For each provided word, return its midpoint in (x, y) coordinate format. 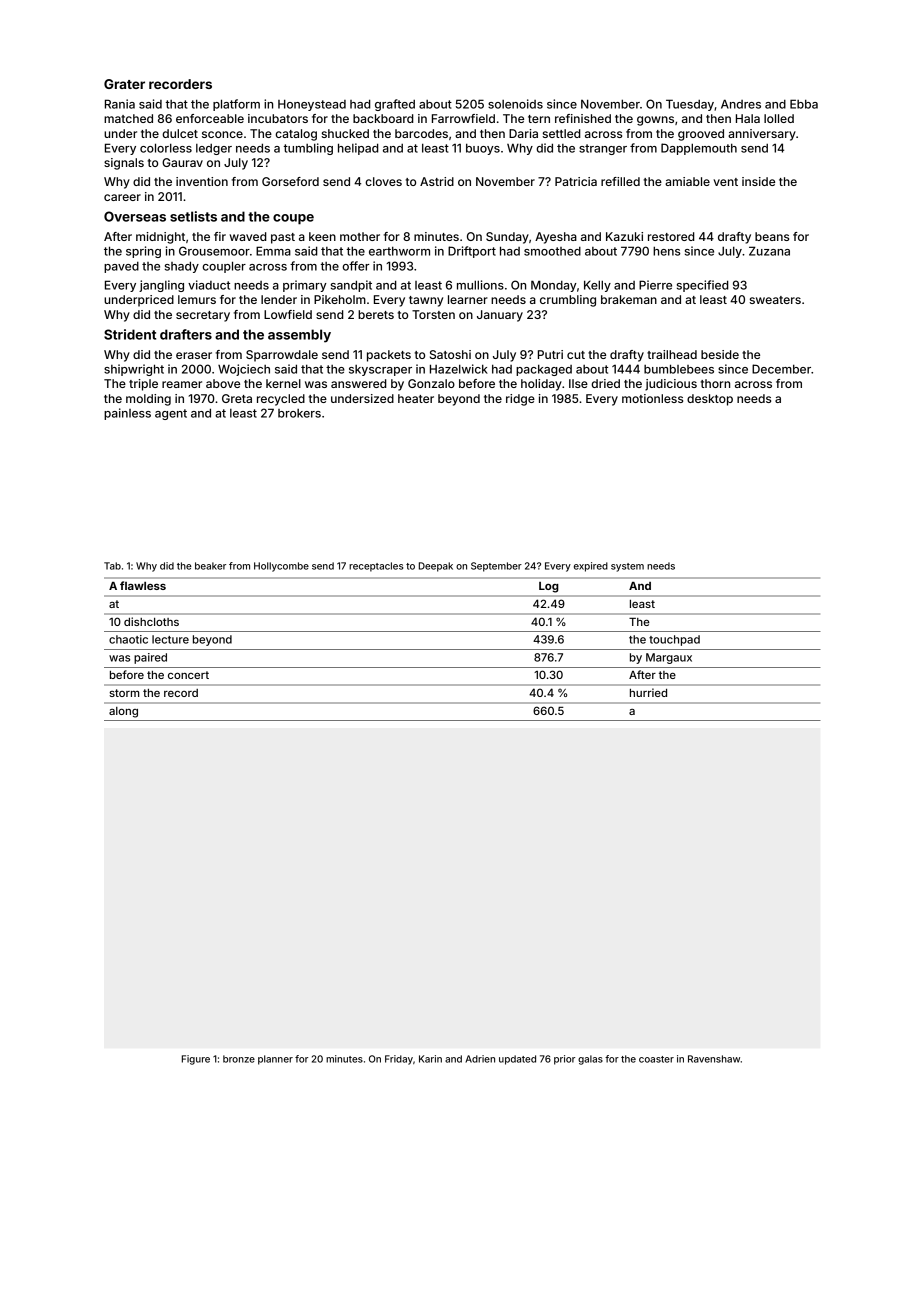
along (123, 712)
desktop (710, 400)
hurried (648, 692)
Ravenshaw (714, 1059)
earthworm (399, 251)
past (283, 238)
